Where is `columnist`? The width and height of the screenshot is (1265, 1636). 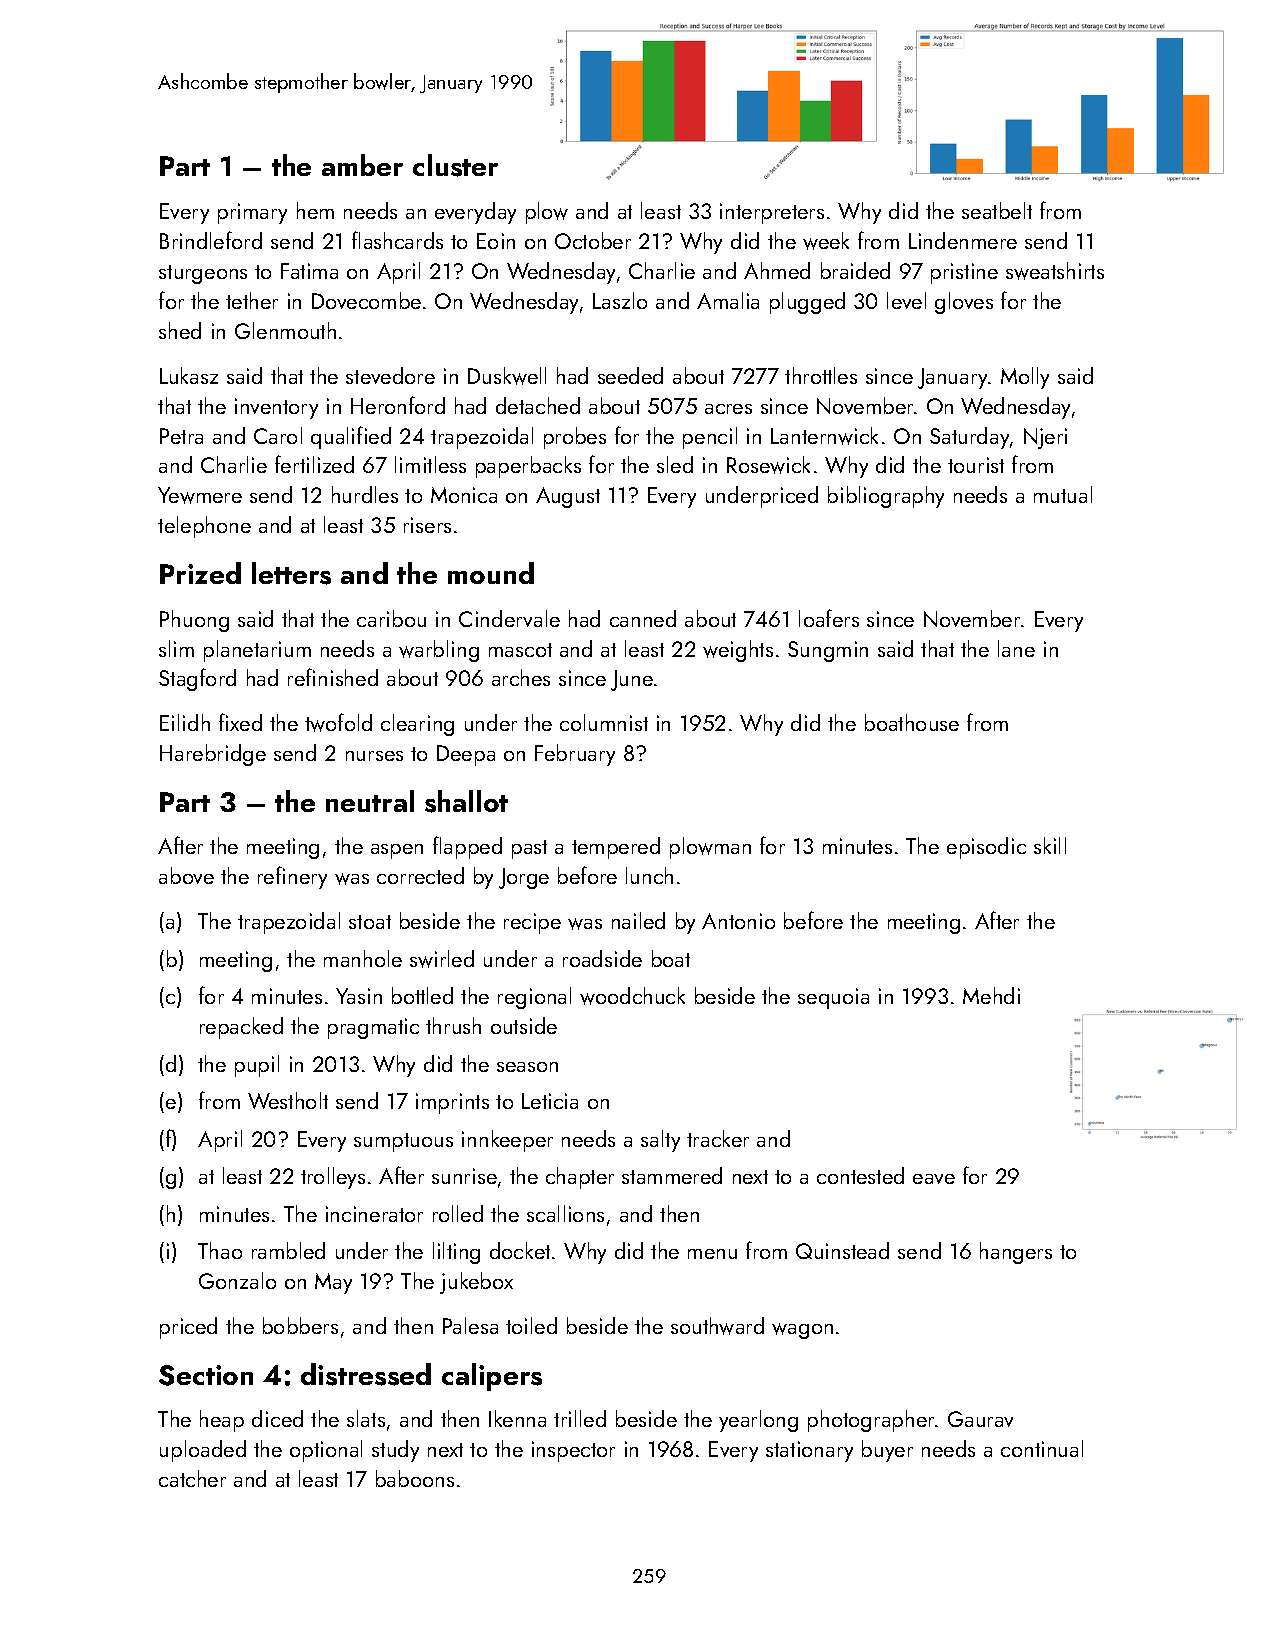 columnist is located at coordinates (604, 722).
